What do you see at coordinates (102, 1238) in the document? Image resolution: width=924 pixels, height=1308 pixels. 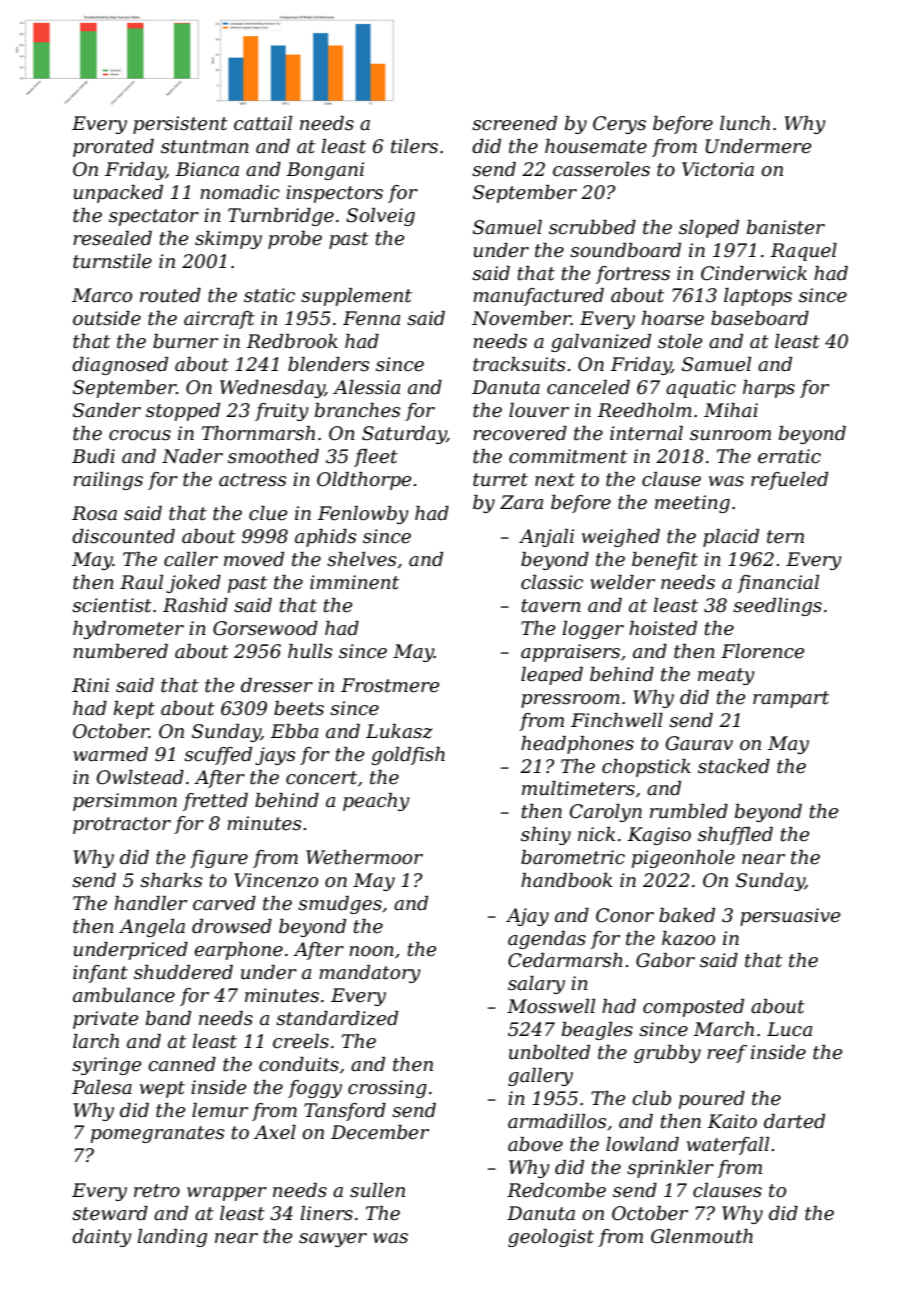 I see `dainty` at bounding box center [102, 1238].
